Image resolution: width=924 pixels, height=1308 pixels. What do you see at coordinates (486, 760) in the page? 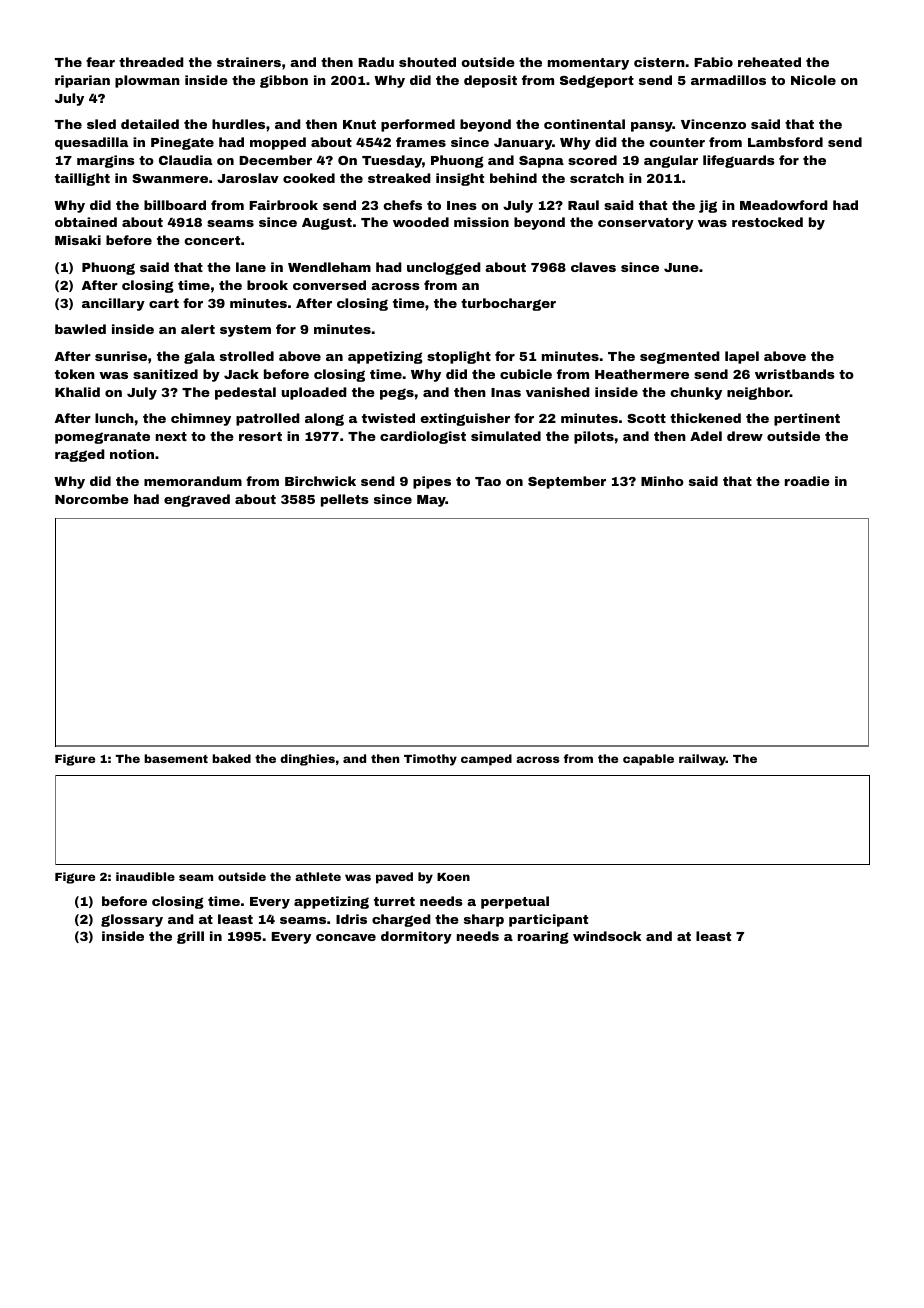
I see `camped` at bounding box center [486, 760].
